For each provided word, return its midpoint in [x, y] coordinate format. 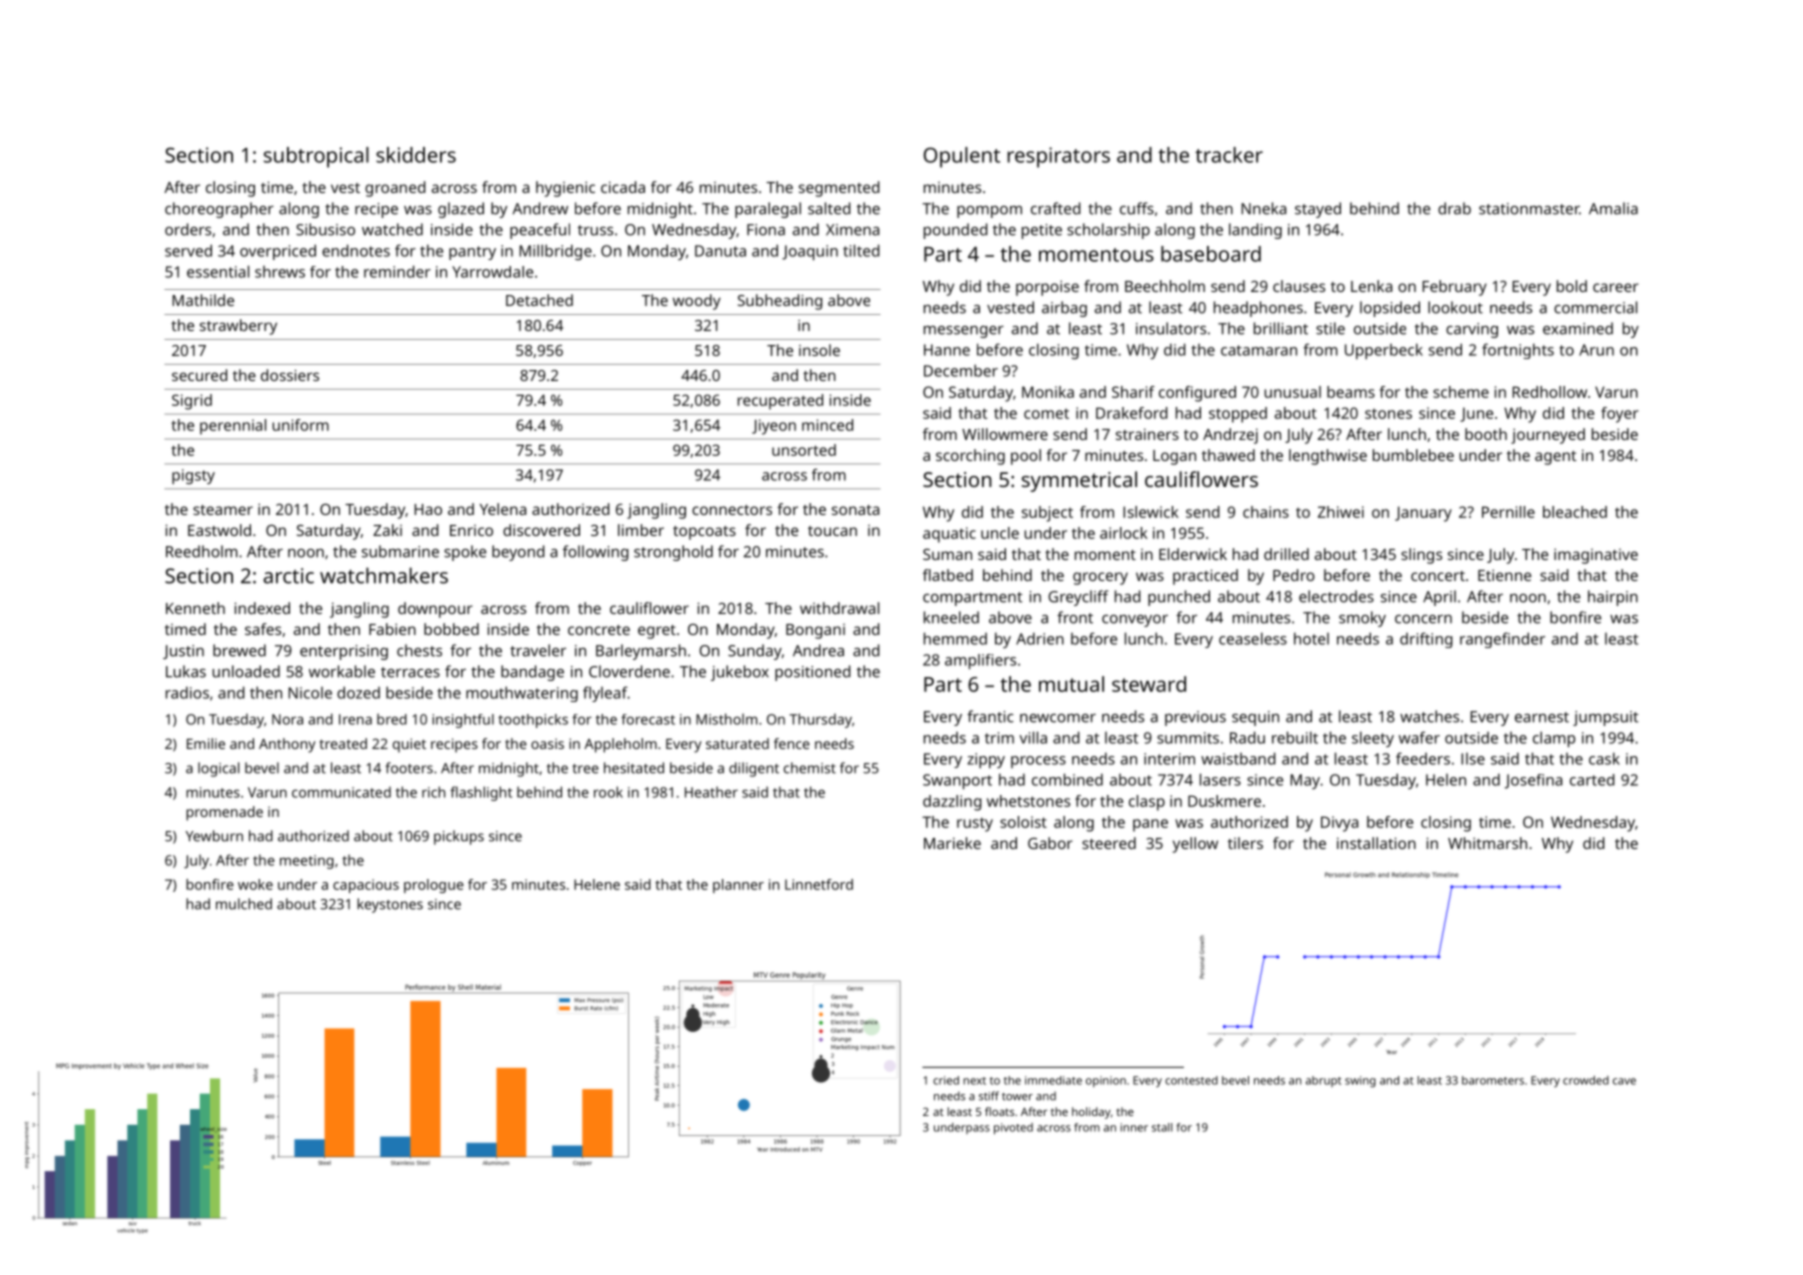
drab [1454, 208]
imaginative [1596, 556]
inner [1134, 1127]
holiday [1091, 1113]
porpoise [1047, 288]
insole [819, 350]
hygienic [565, 189]
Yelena [503, 509]
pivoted [1013, 1129]
